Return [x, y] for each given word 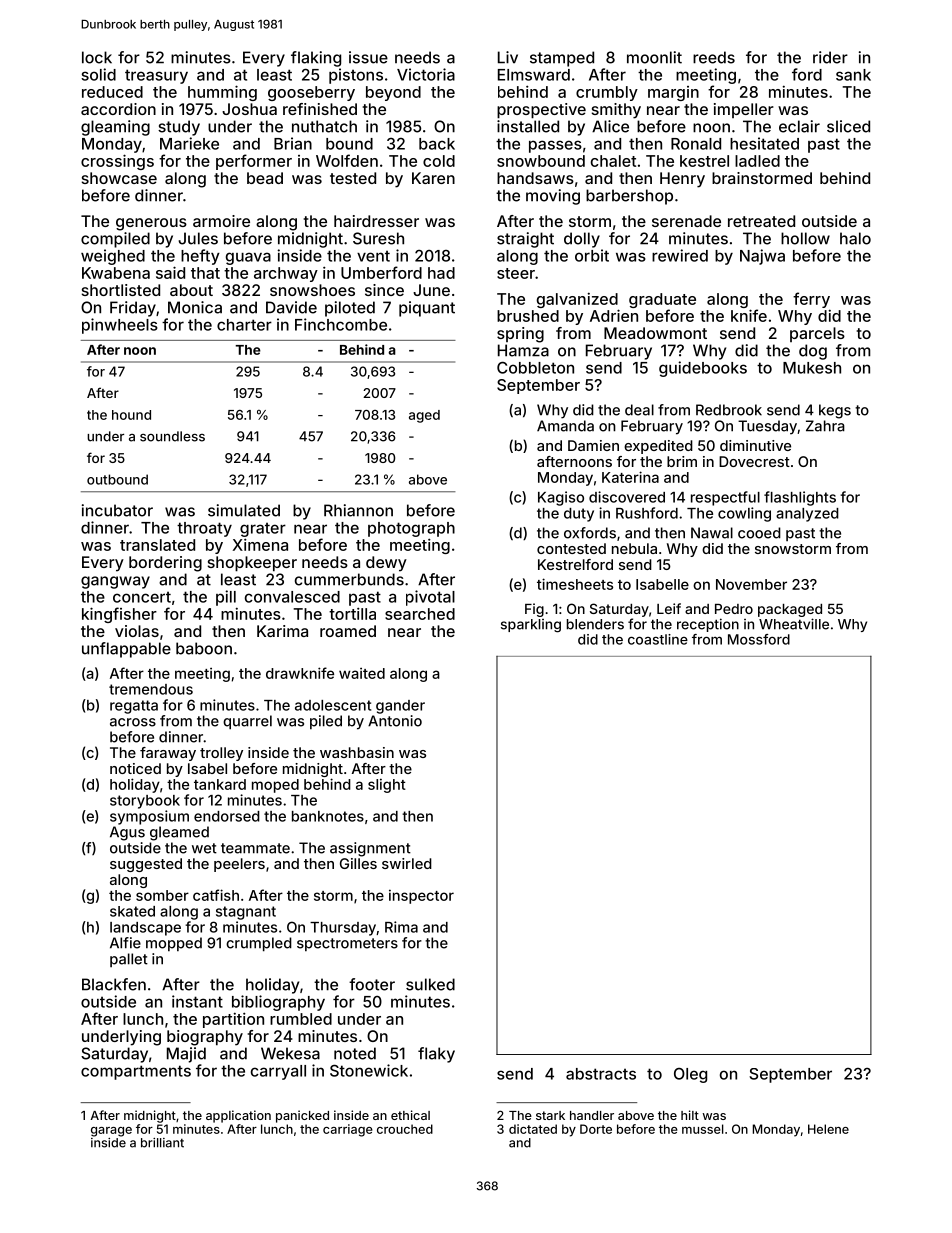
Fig [534, 610]
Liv [508, 57]
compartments [136, 1072]
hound [131, 415]
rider [830, 57]
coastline [658, 639]
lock [97, 57]
